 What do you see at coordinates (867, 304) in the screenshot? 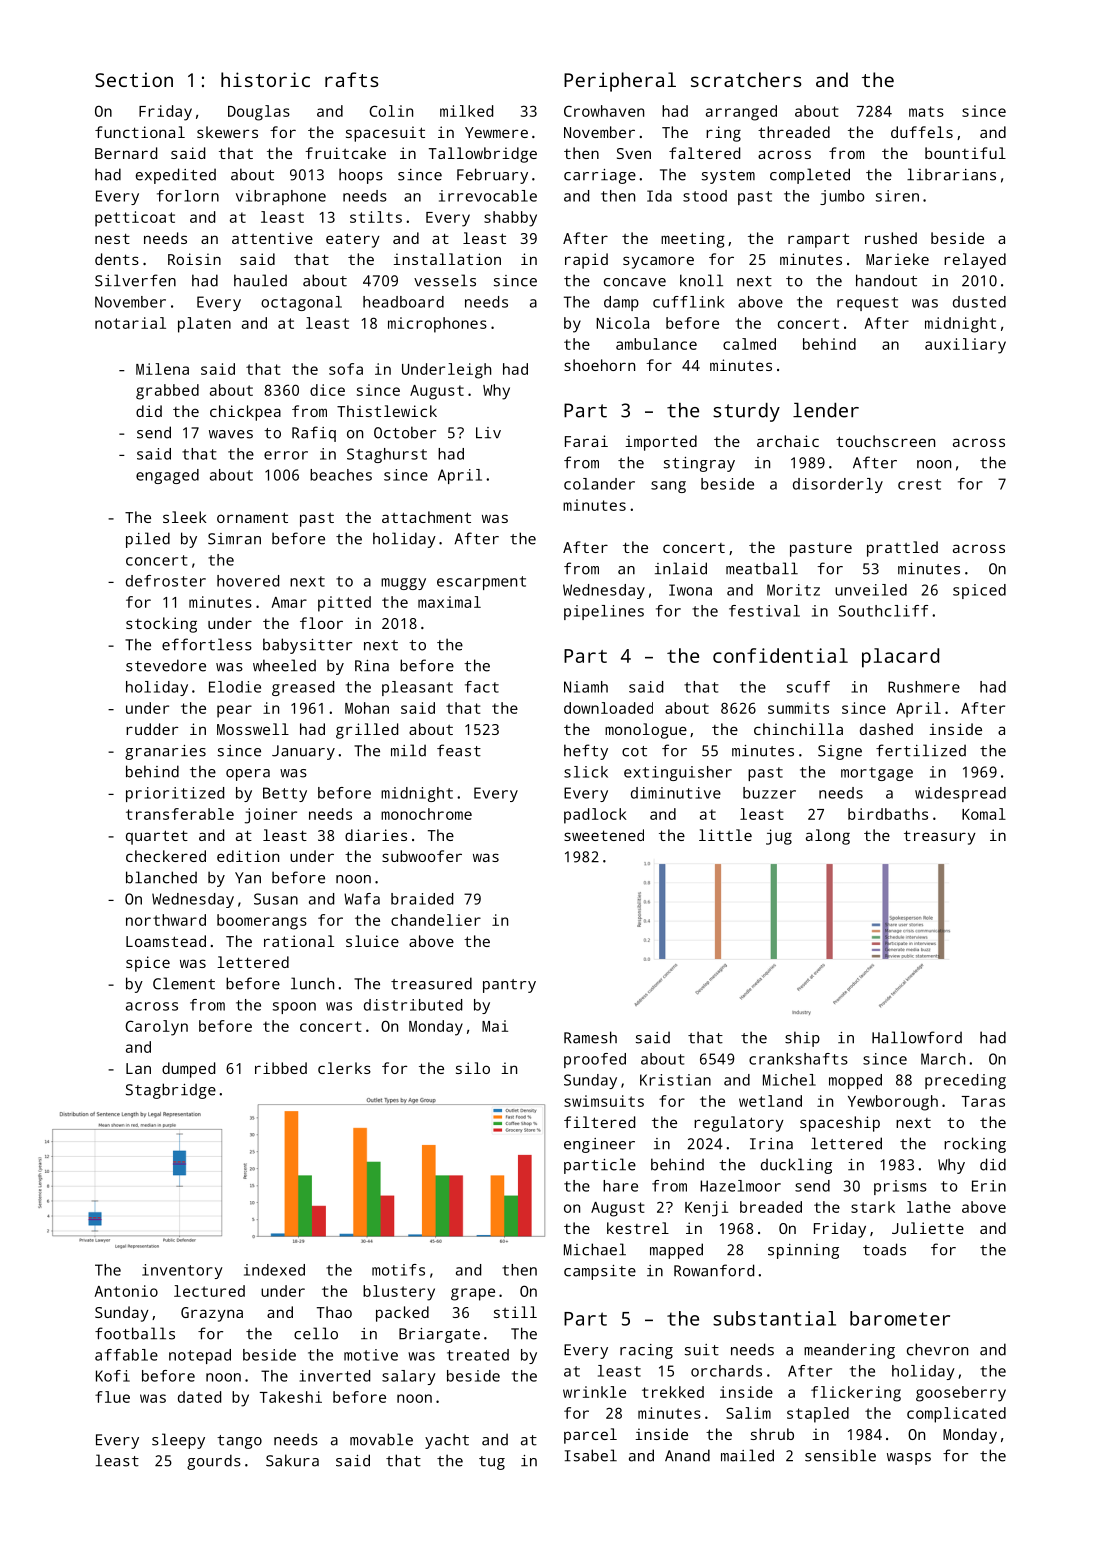
I see `request` at bounding box center [867, 304].
